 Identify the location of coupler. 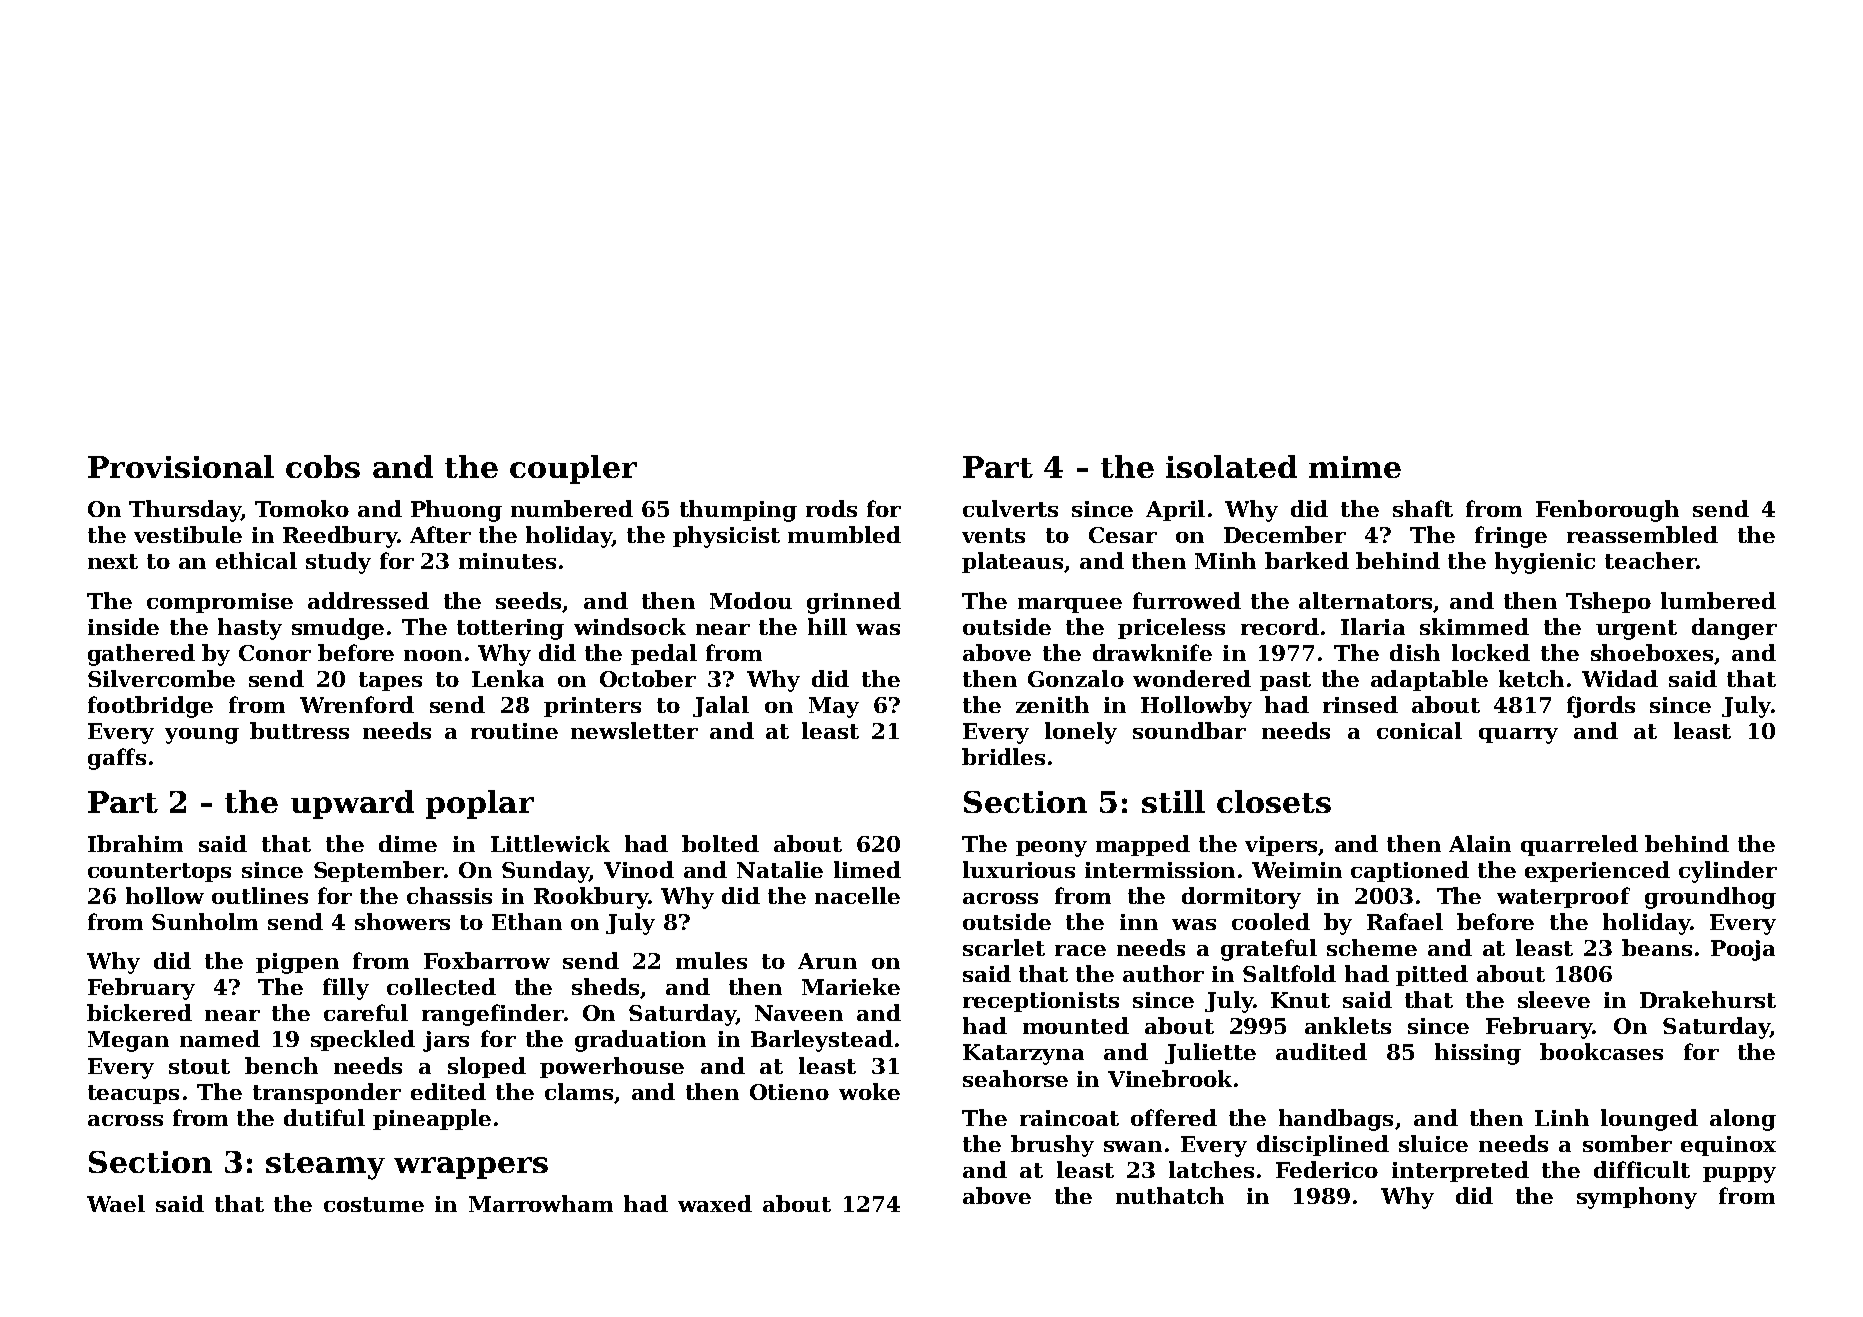
(573, 469).
